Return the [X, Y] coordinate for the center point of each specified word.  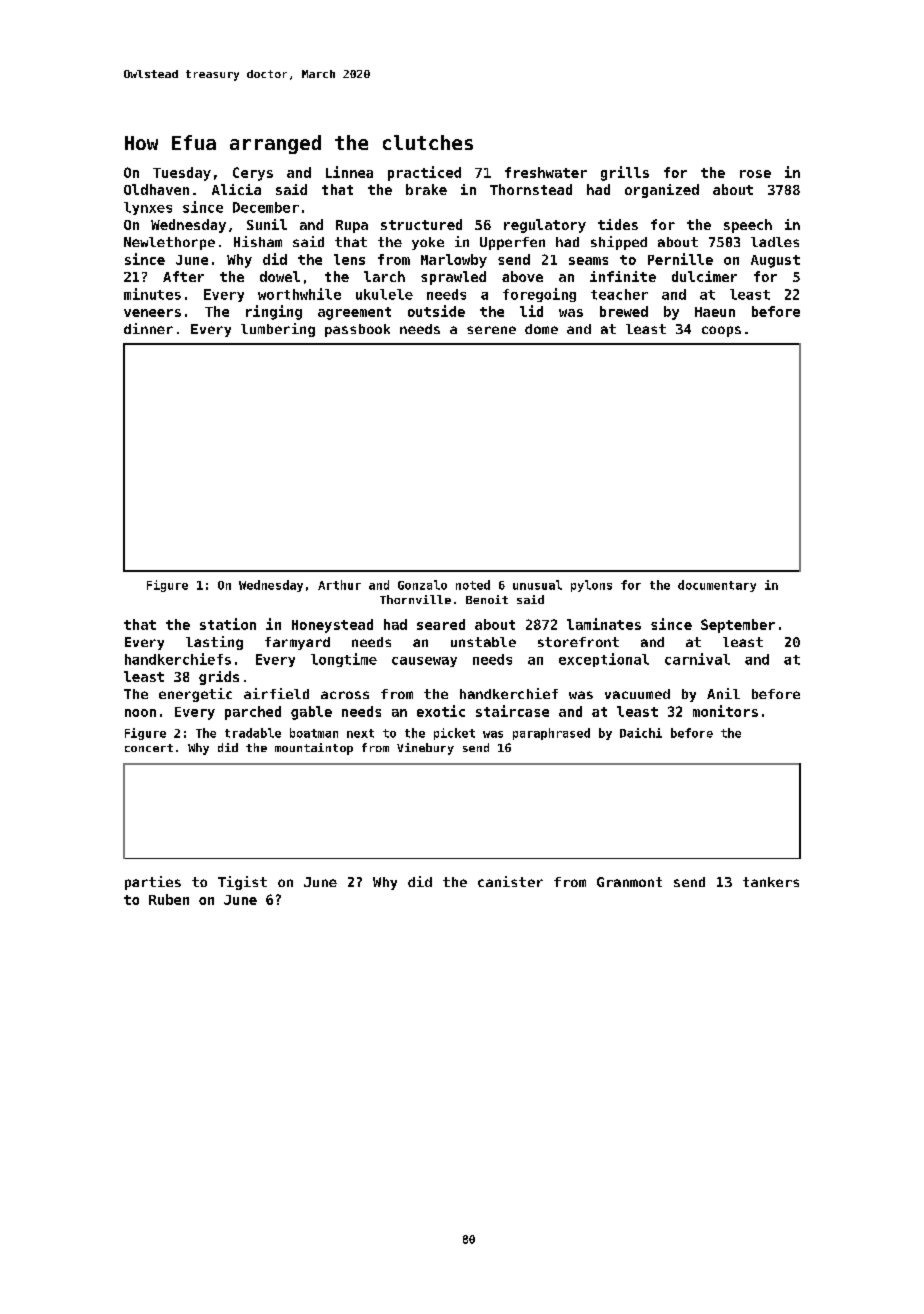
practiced [424, 173]
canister [510, 881]
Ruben [169, 899]
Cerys [253, 174]
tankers [771, 882]
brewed [624, 311]
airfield [276, 693]
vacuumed [637, 694]
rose [755, 174]
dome [541, 329]
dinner [148, 328]
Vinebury [425, 749]
